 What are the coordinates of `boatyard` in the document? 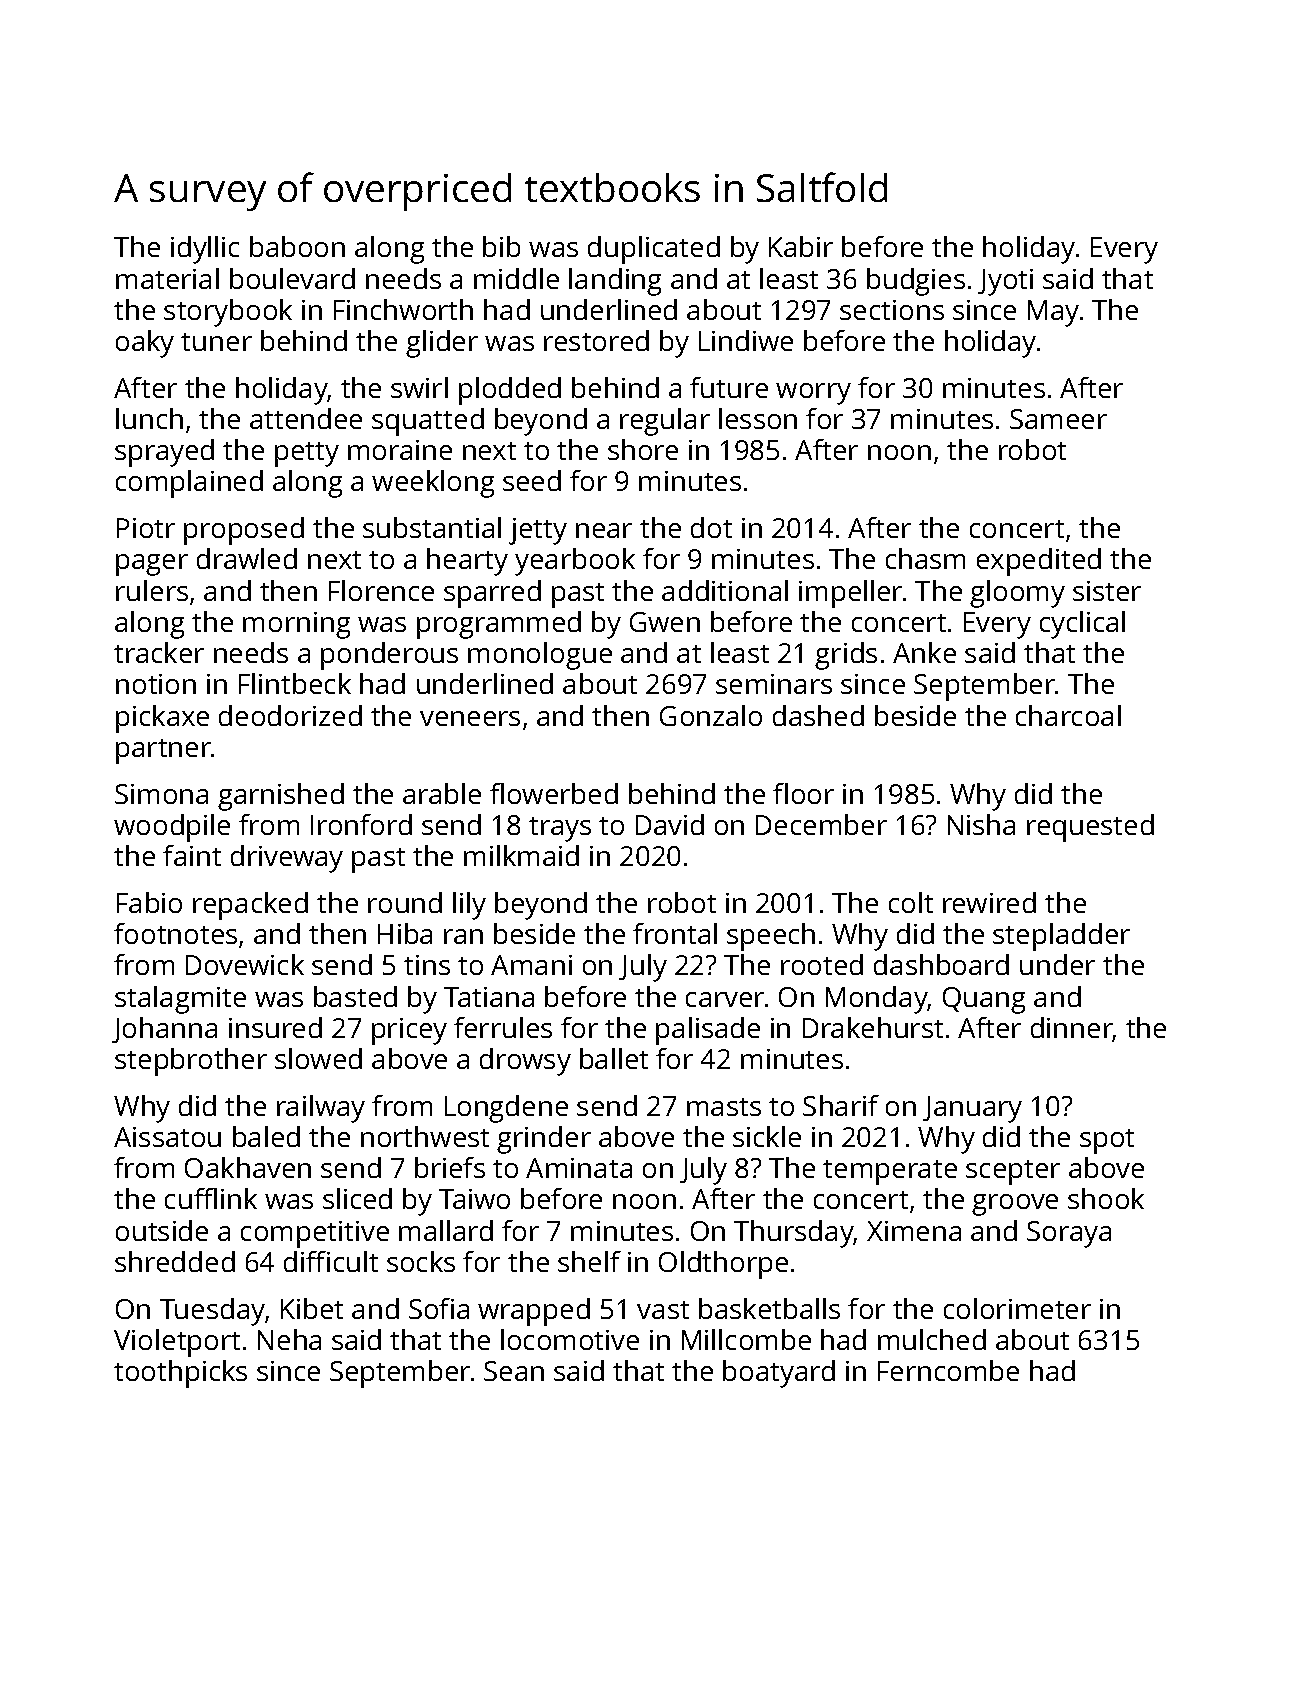 It's located at (779, 1374).
